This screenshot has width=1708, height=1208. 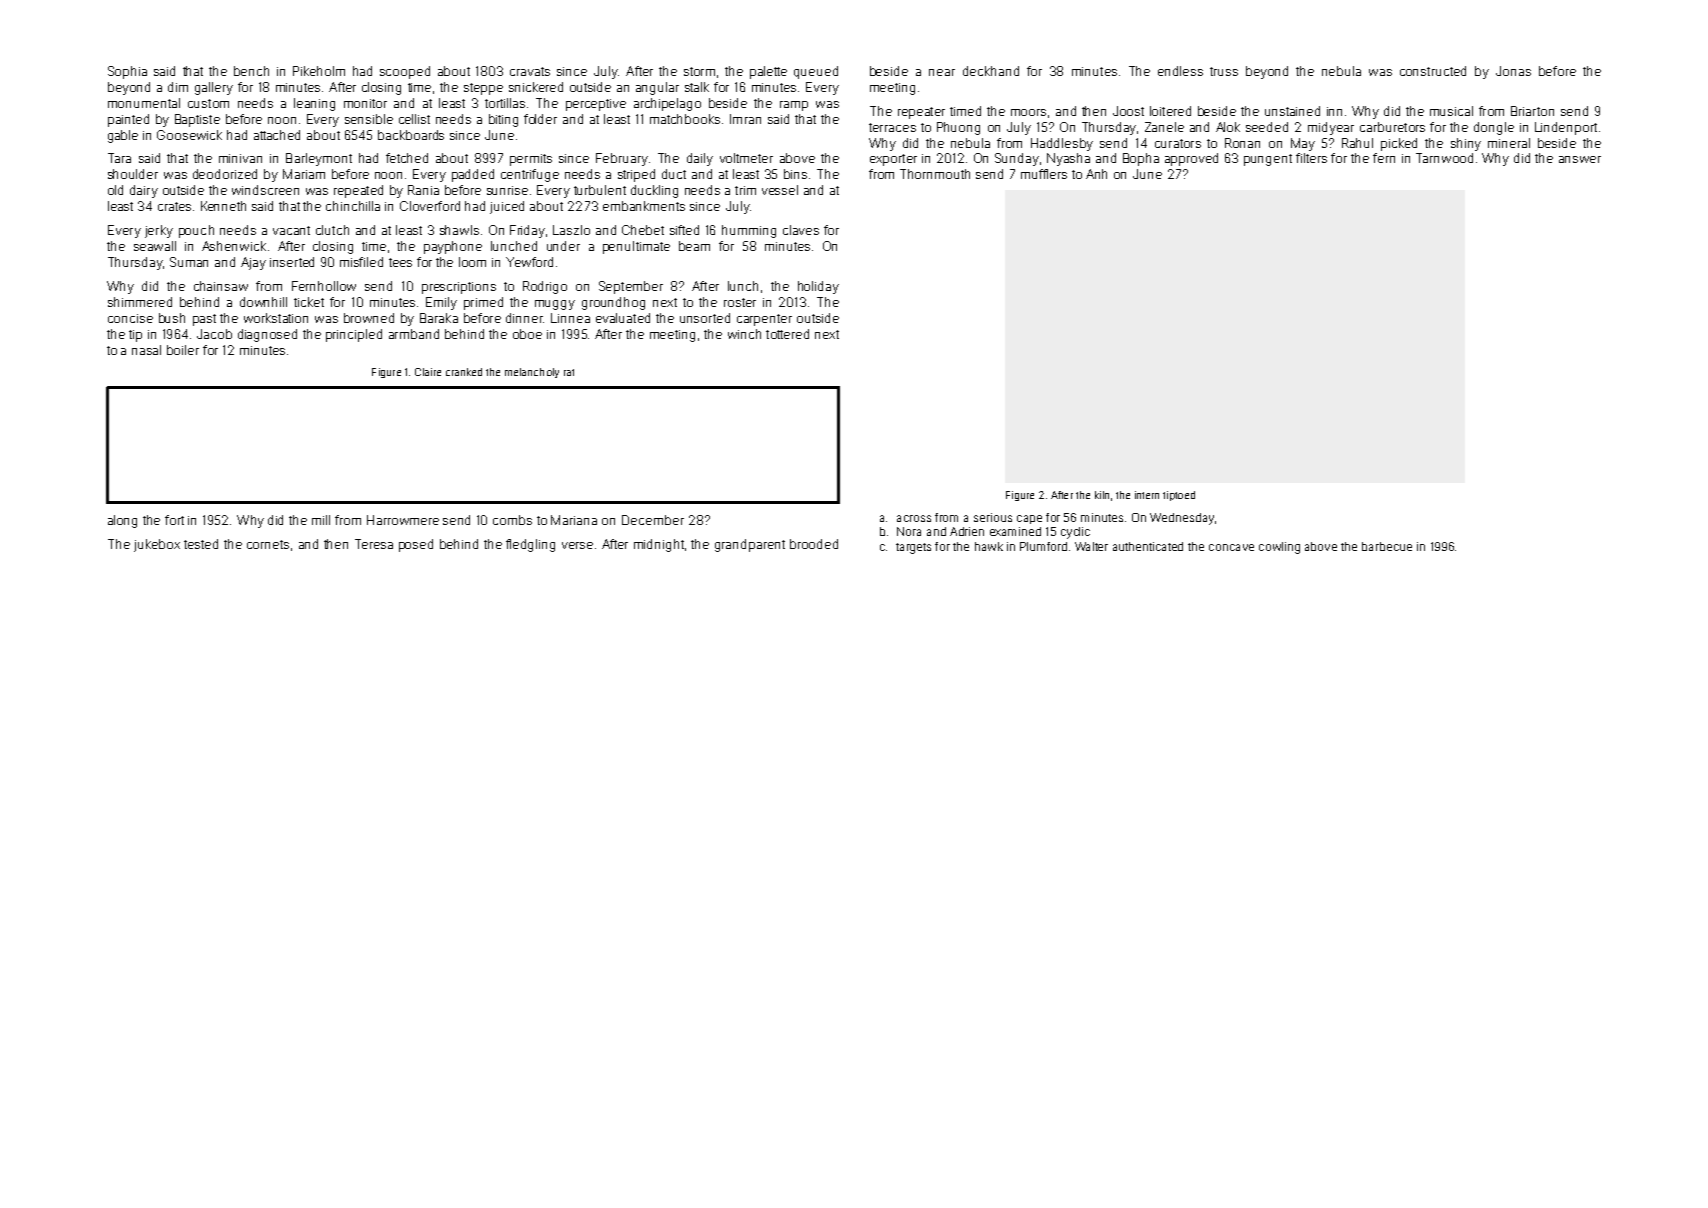 What do you see at coordinates (530, 545) in the screenshot?
I see `fledgling` at bounding box center [530, 545].
